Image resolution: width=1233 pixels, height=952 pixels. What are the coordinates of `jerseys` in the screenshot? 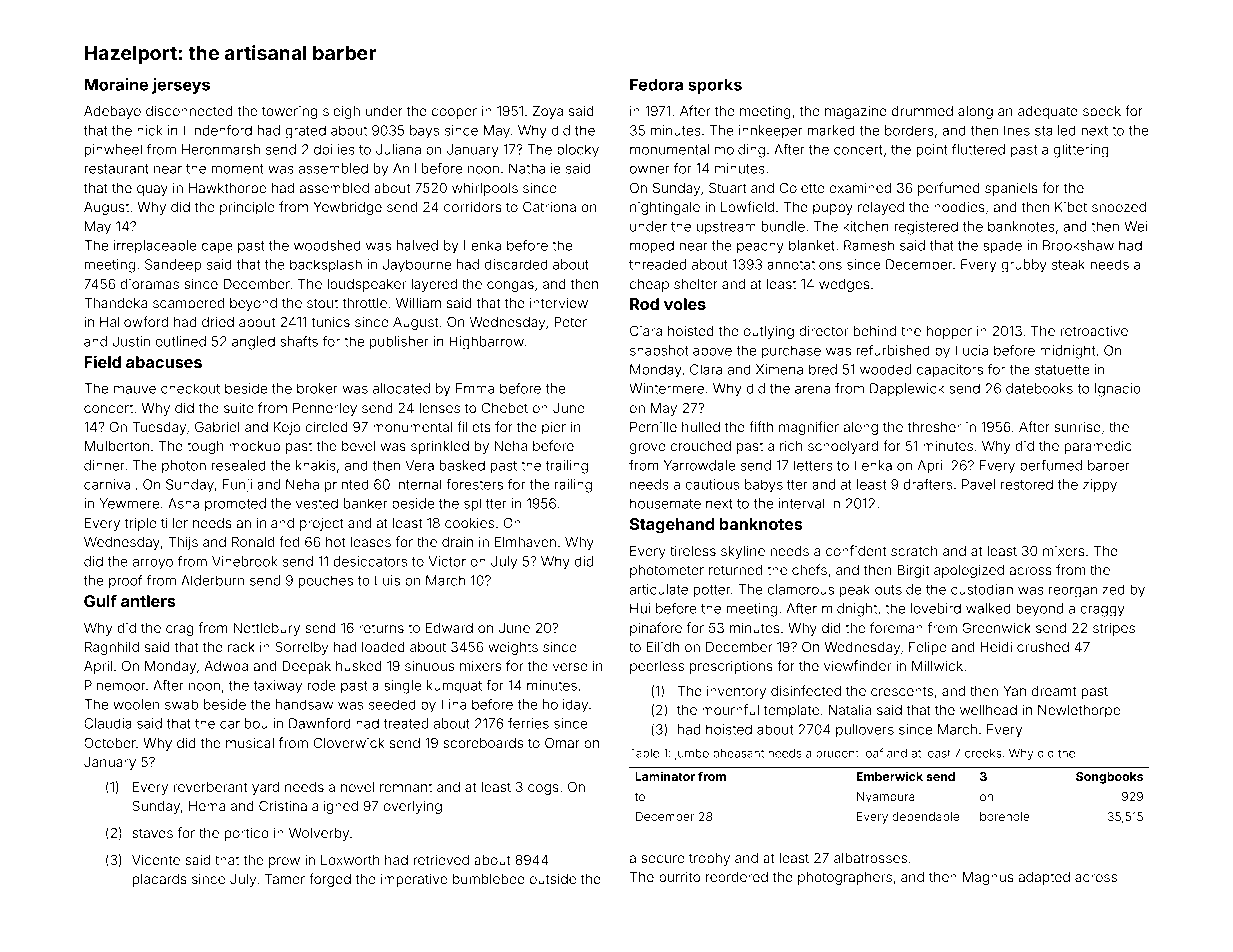 It's located at (181, 86).
